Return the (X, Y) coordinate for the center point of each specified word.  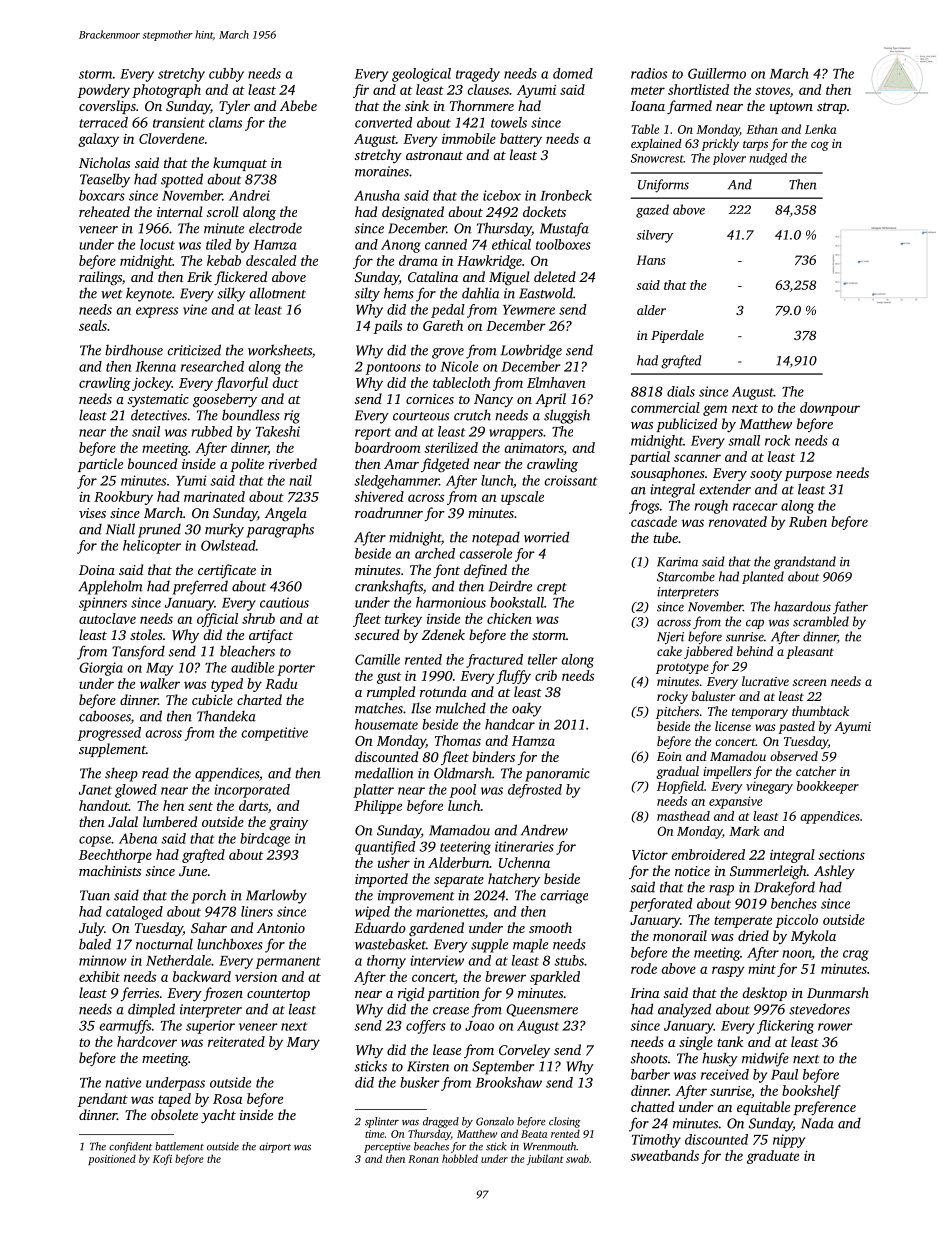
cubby (226, 75)
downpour (830, 409)
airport (275, 1147)
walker (160, 683)
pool (463, 791)
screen (810, 682)
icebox (502, 195)
